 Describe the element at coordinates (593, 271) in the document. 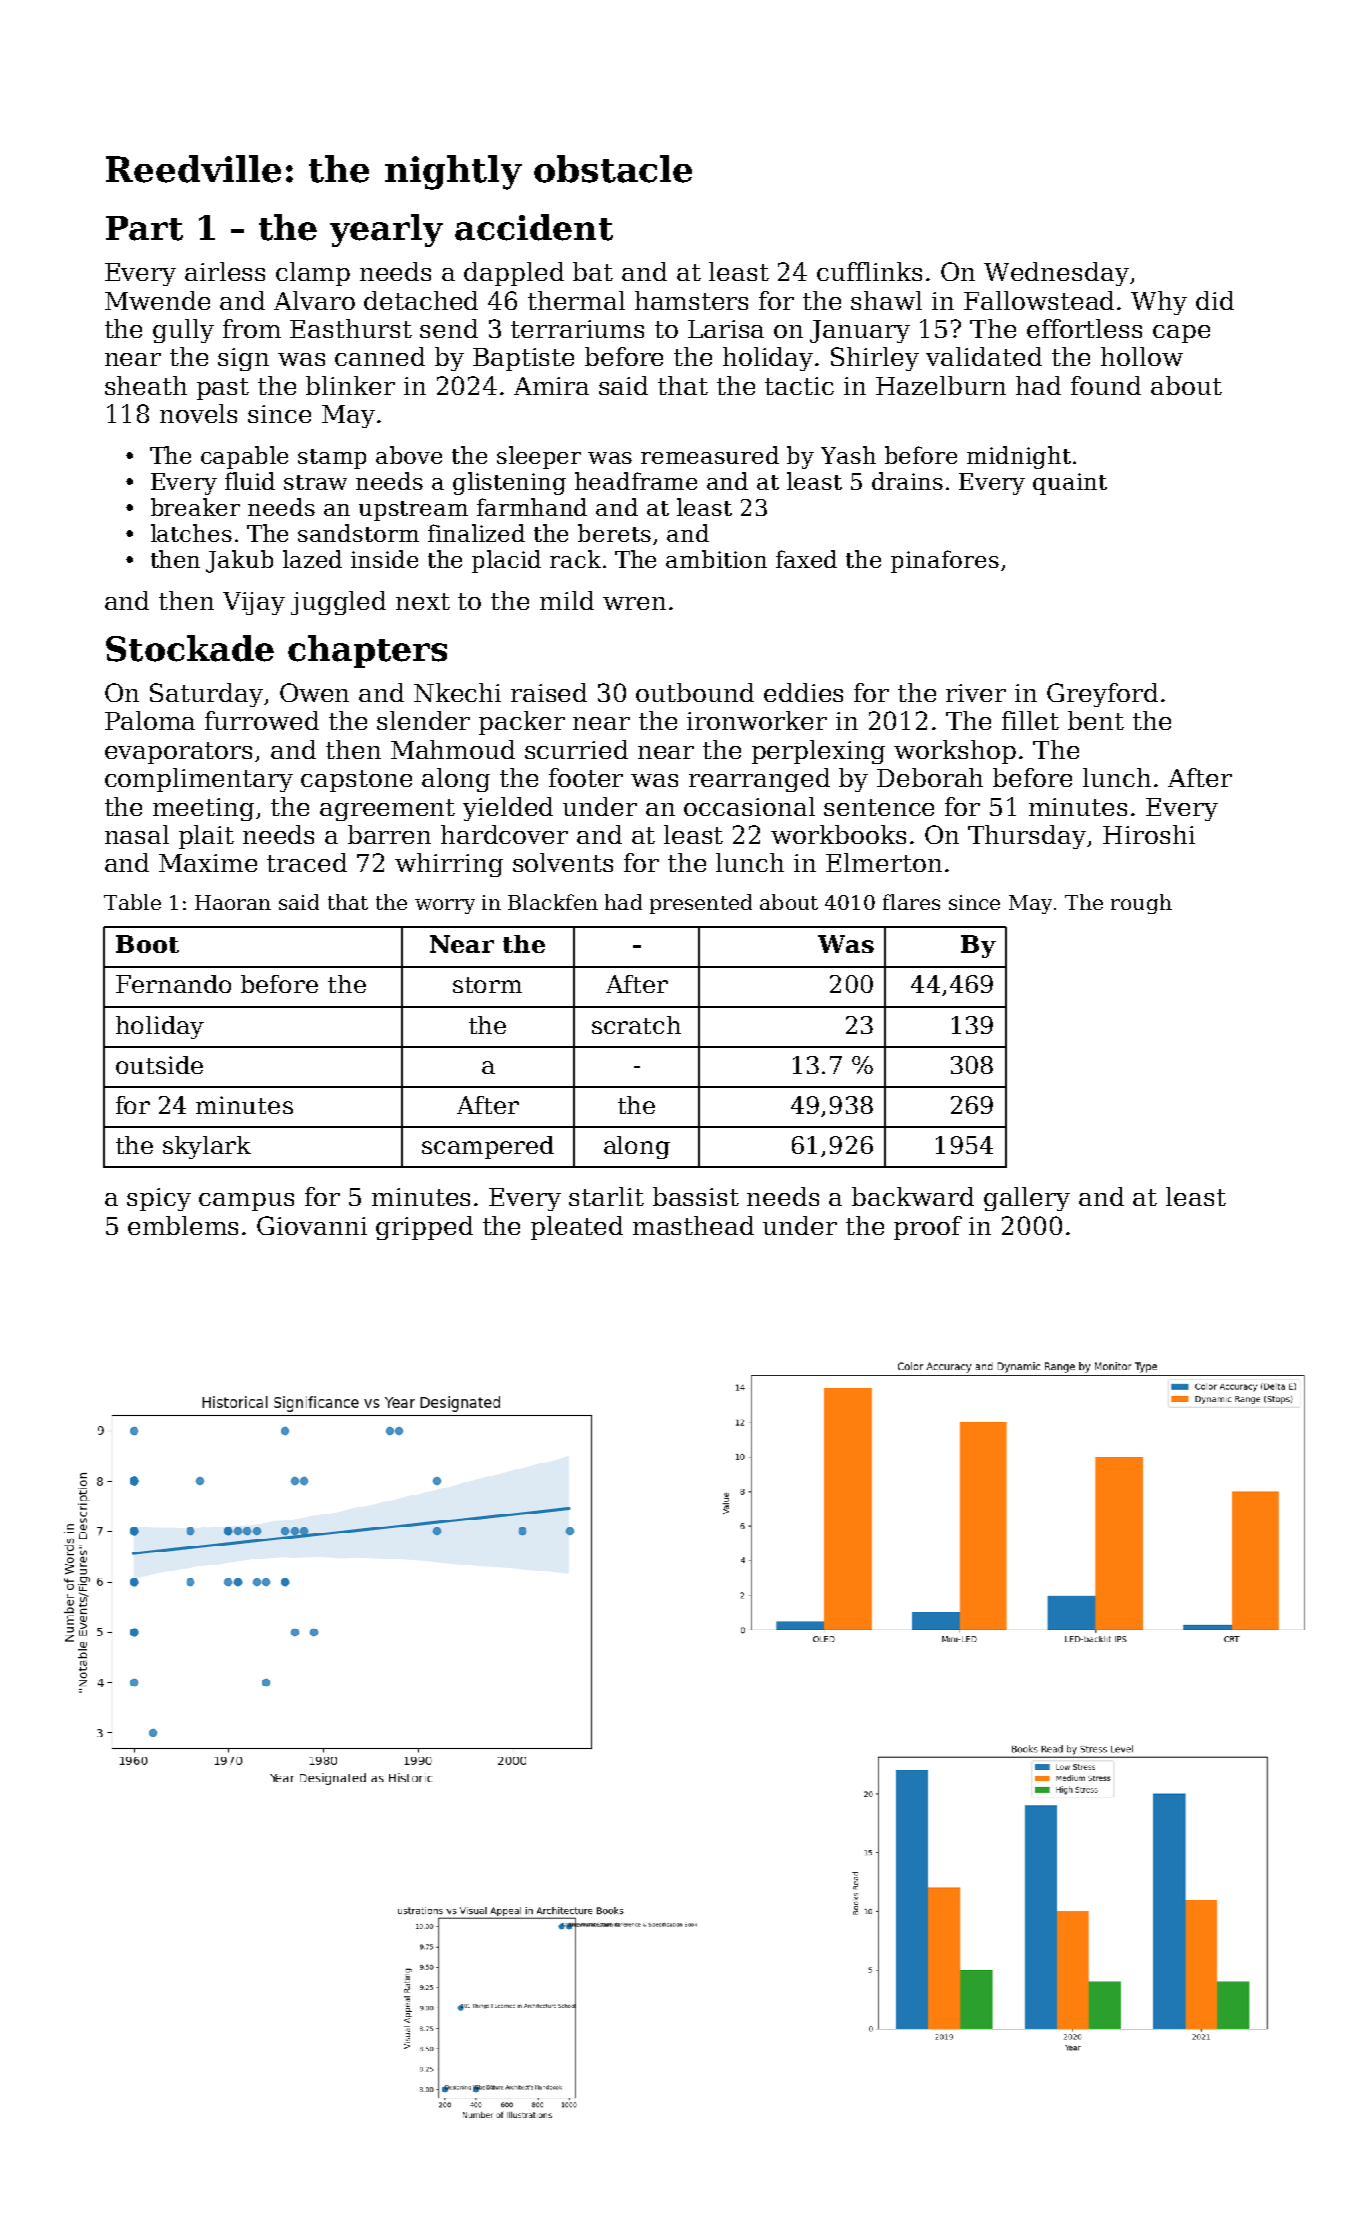

I see `bat` at that location.
